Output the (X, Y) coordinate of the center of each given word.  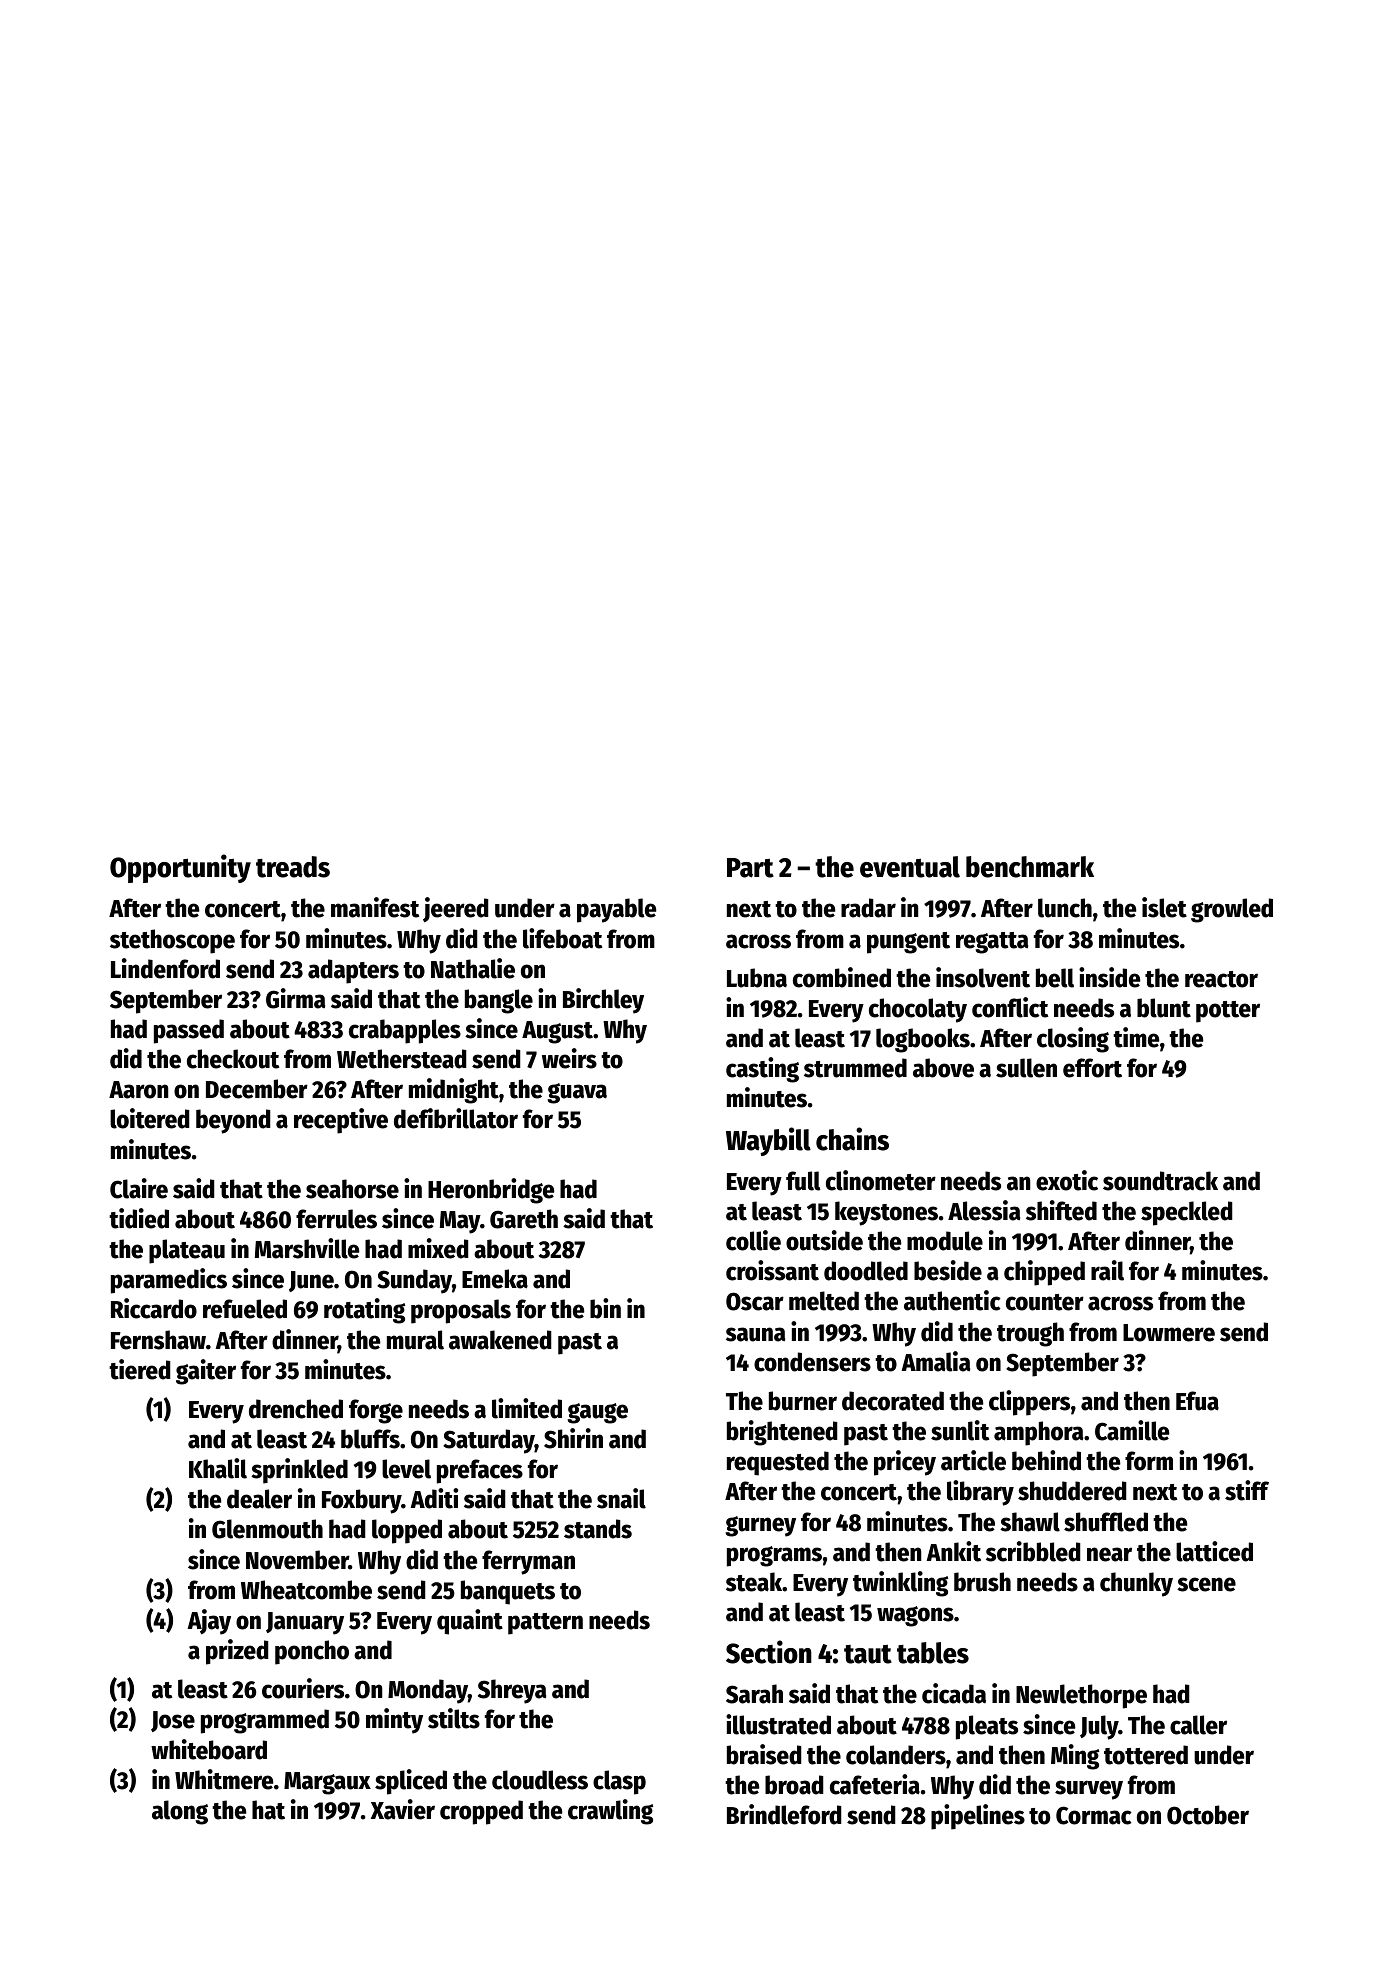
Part (750, 868)
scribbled (1033, 1551)
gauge (597, 1413)
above (943, 1068)
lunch (1065, 908)
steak (754, 1582)
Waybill (768, 1141)
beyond (233, 1121)
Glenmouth (267, 1529)
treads (293, 867)
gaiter (206, 1372)
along (180, 1812)
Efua (1197, 1401)
